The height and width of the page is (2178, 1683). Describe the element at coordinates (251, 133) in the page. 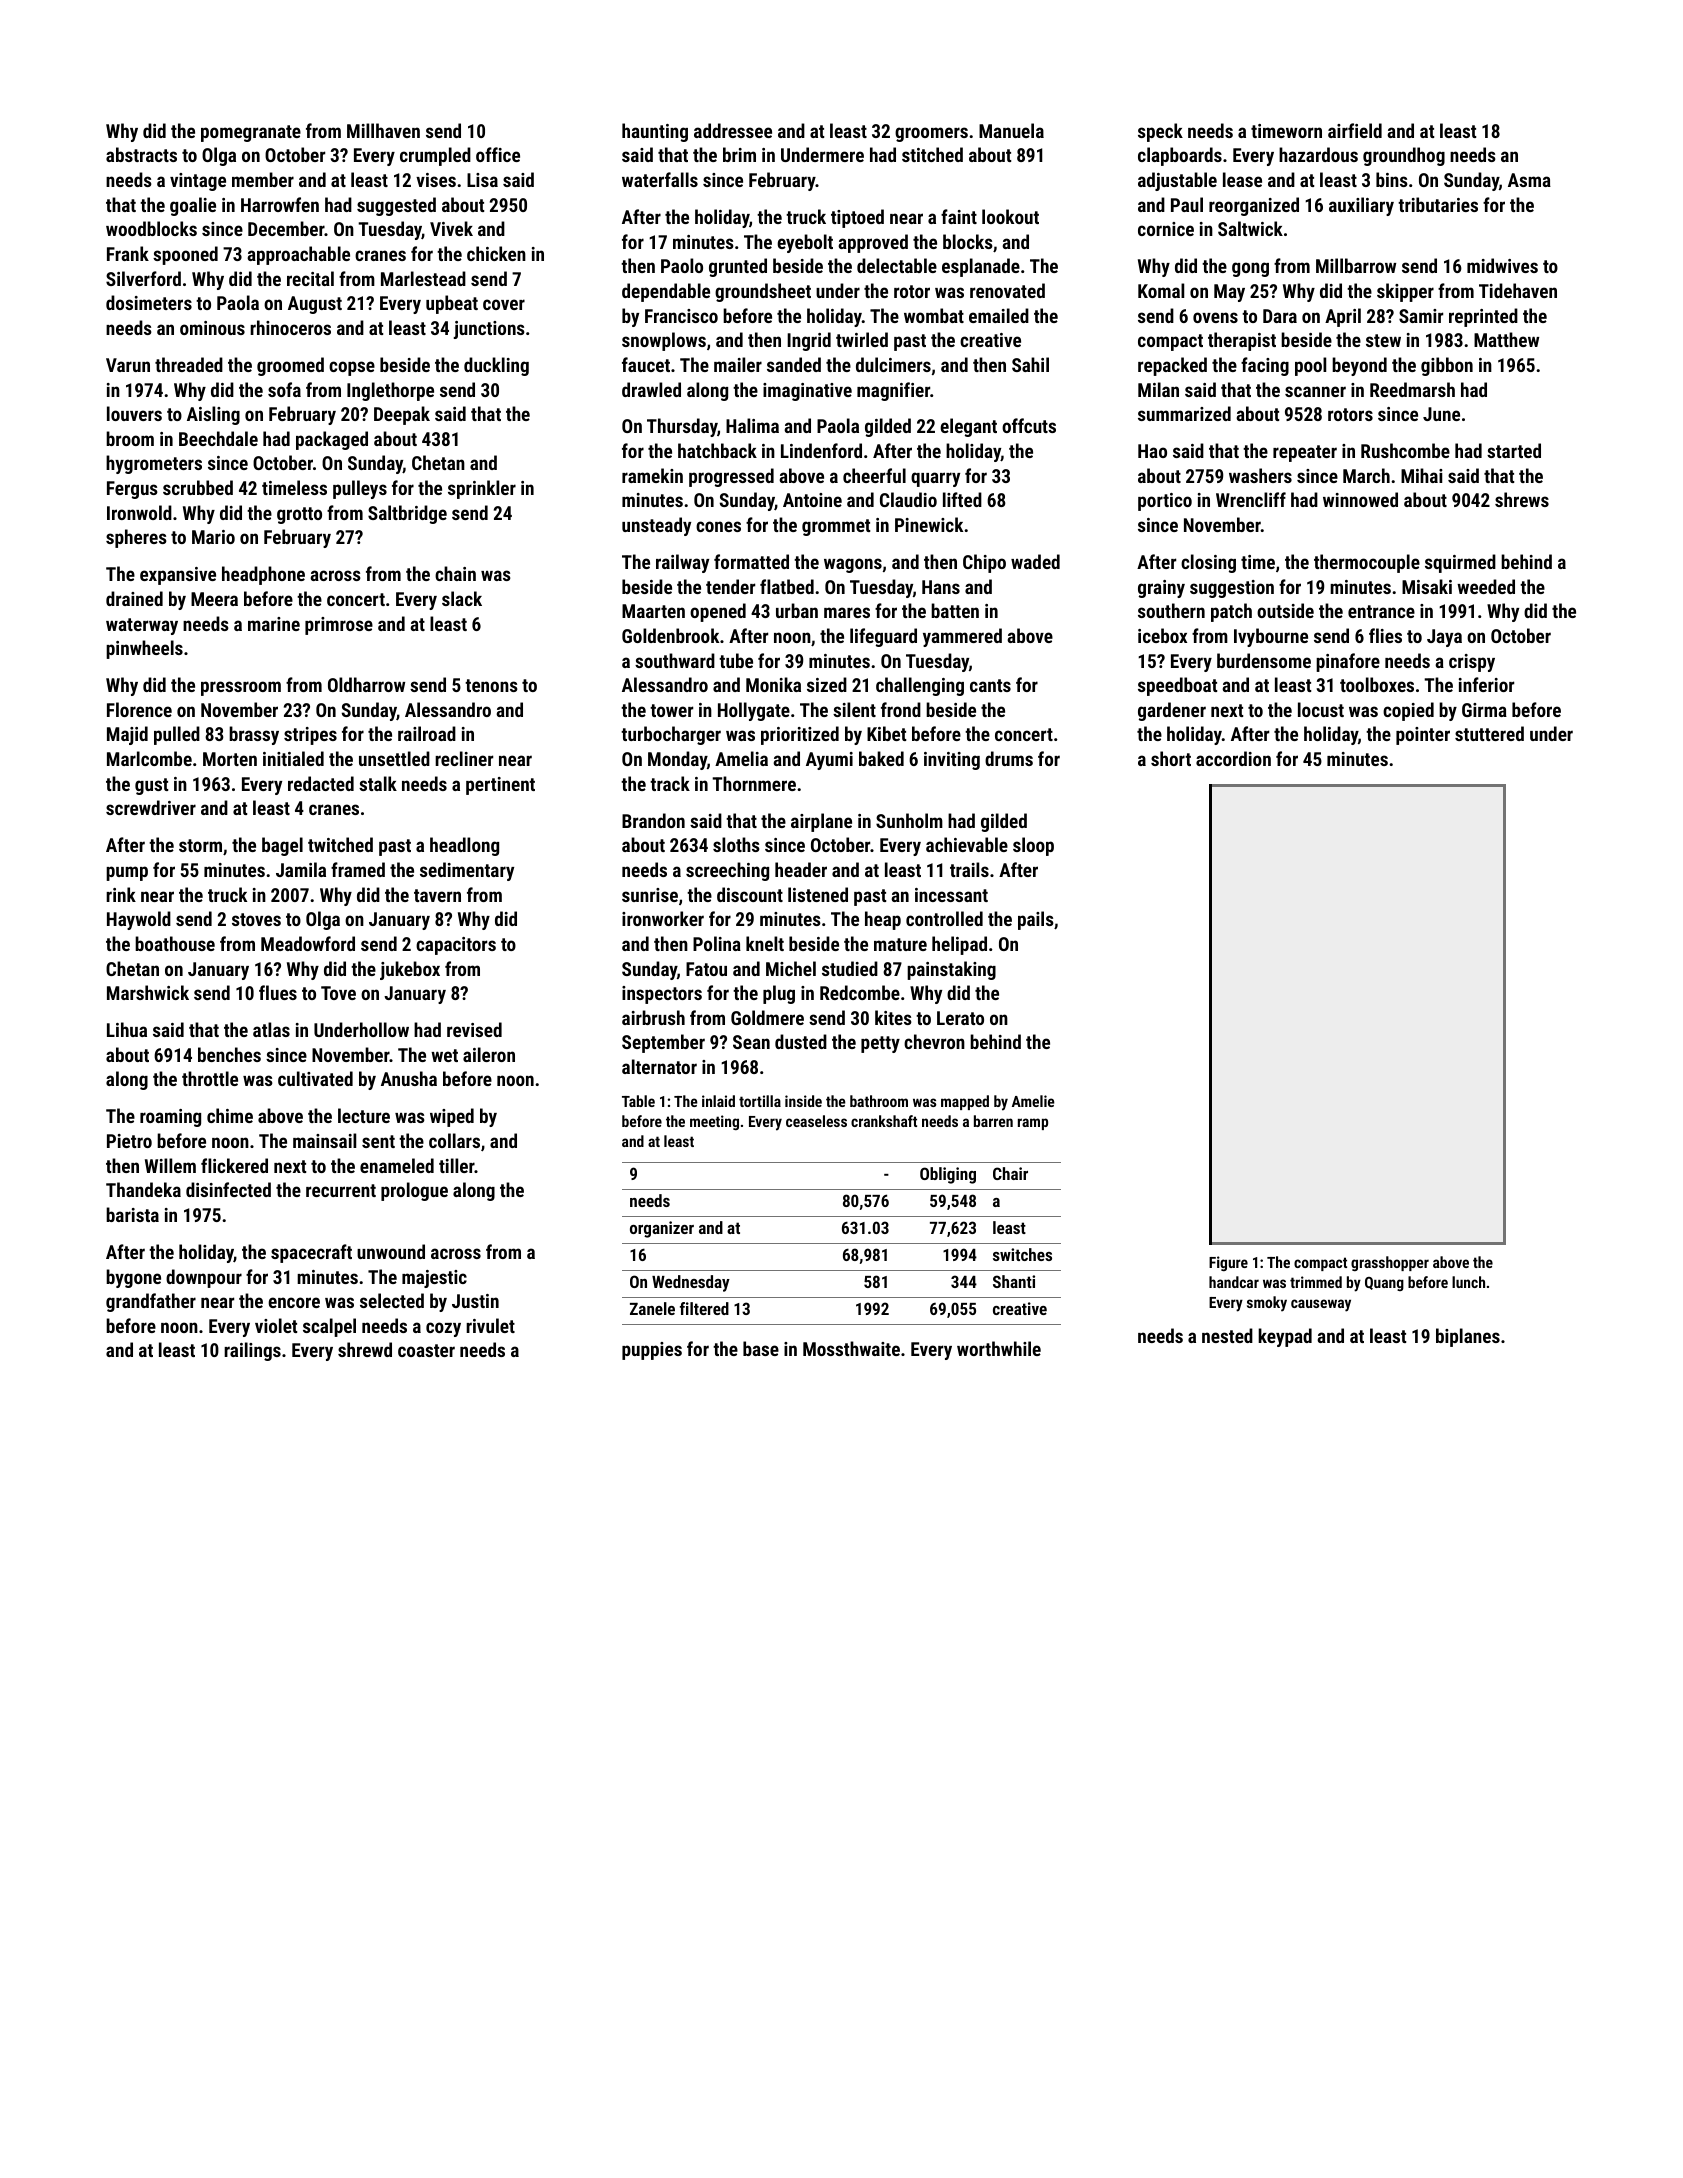

I see `pomegranate` at that location.
